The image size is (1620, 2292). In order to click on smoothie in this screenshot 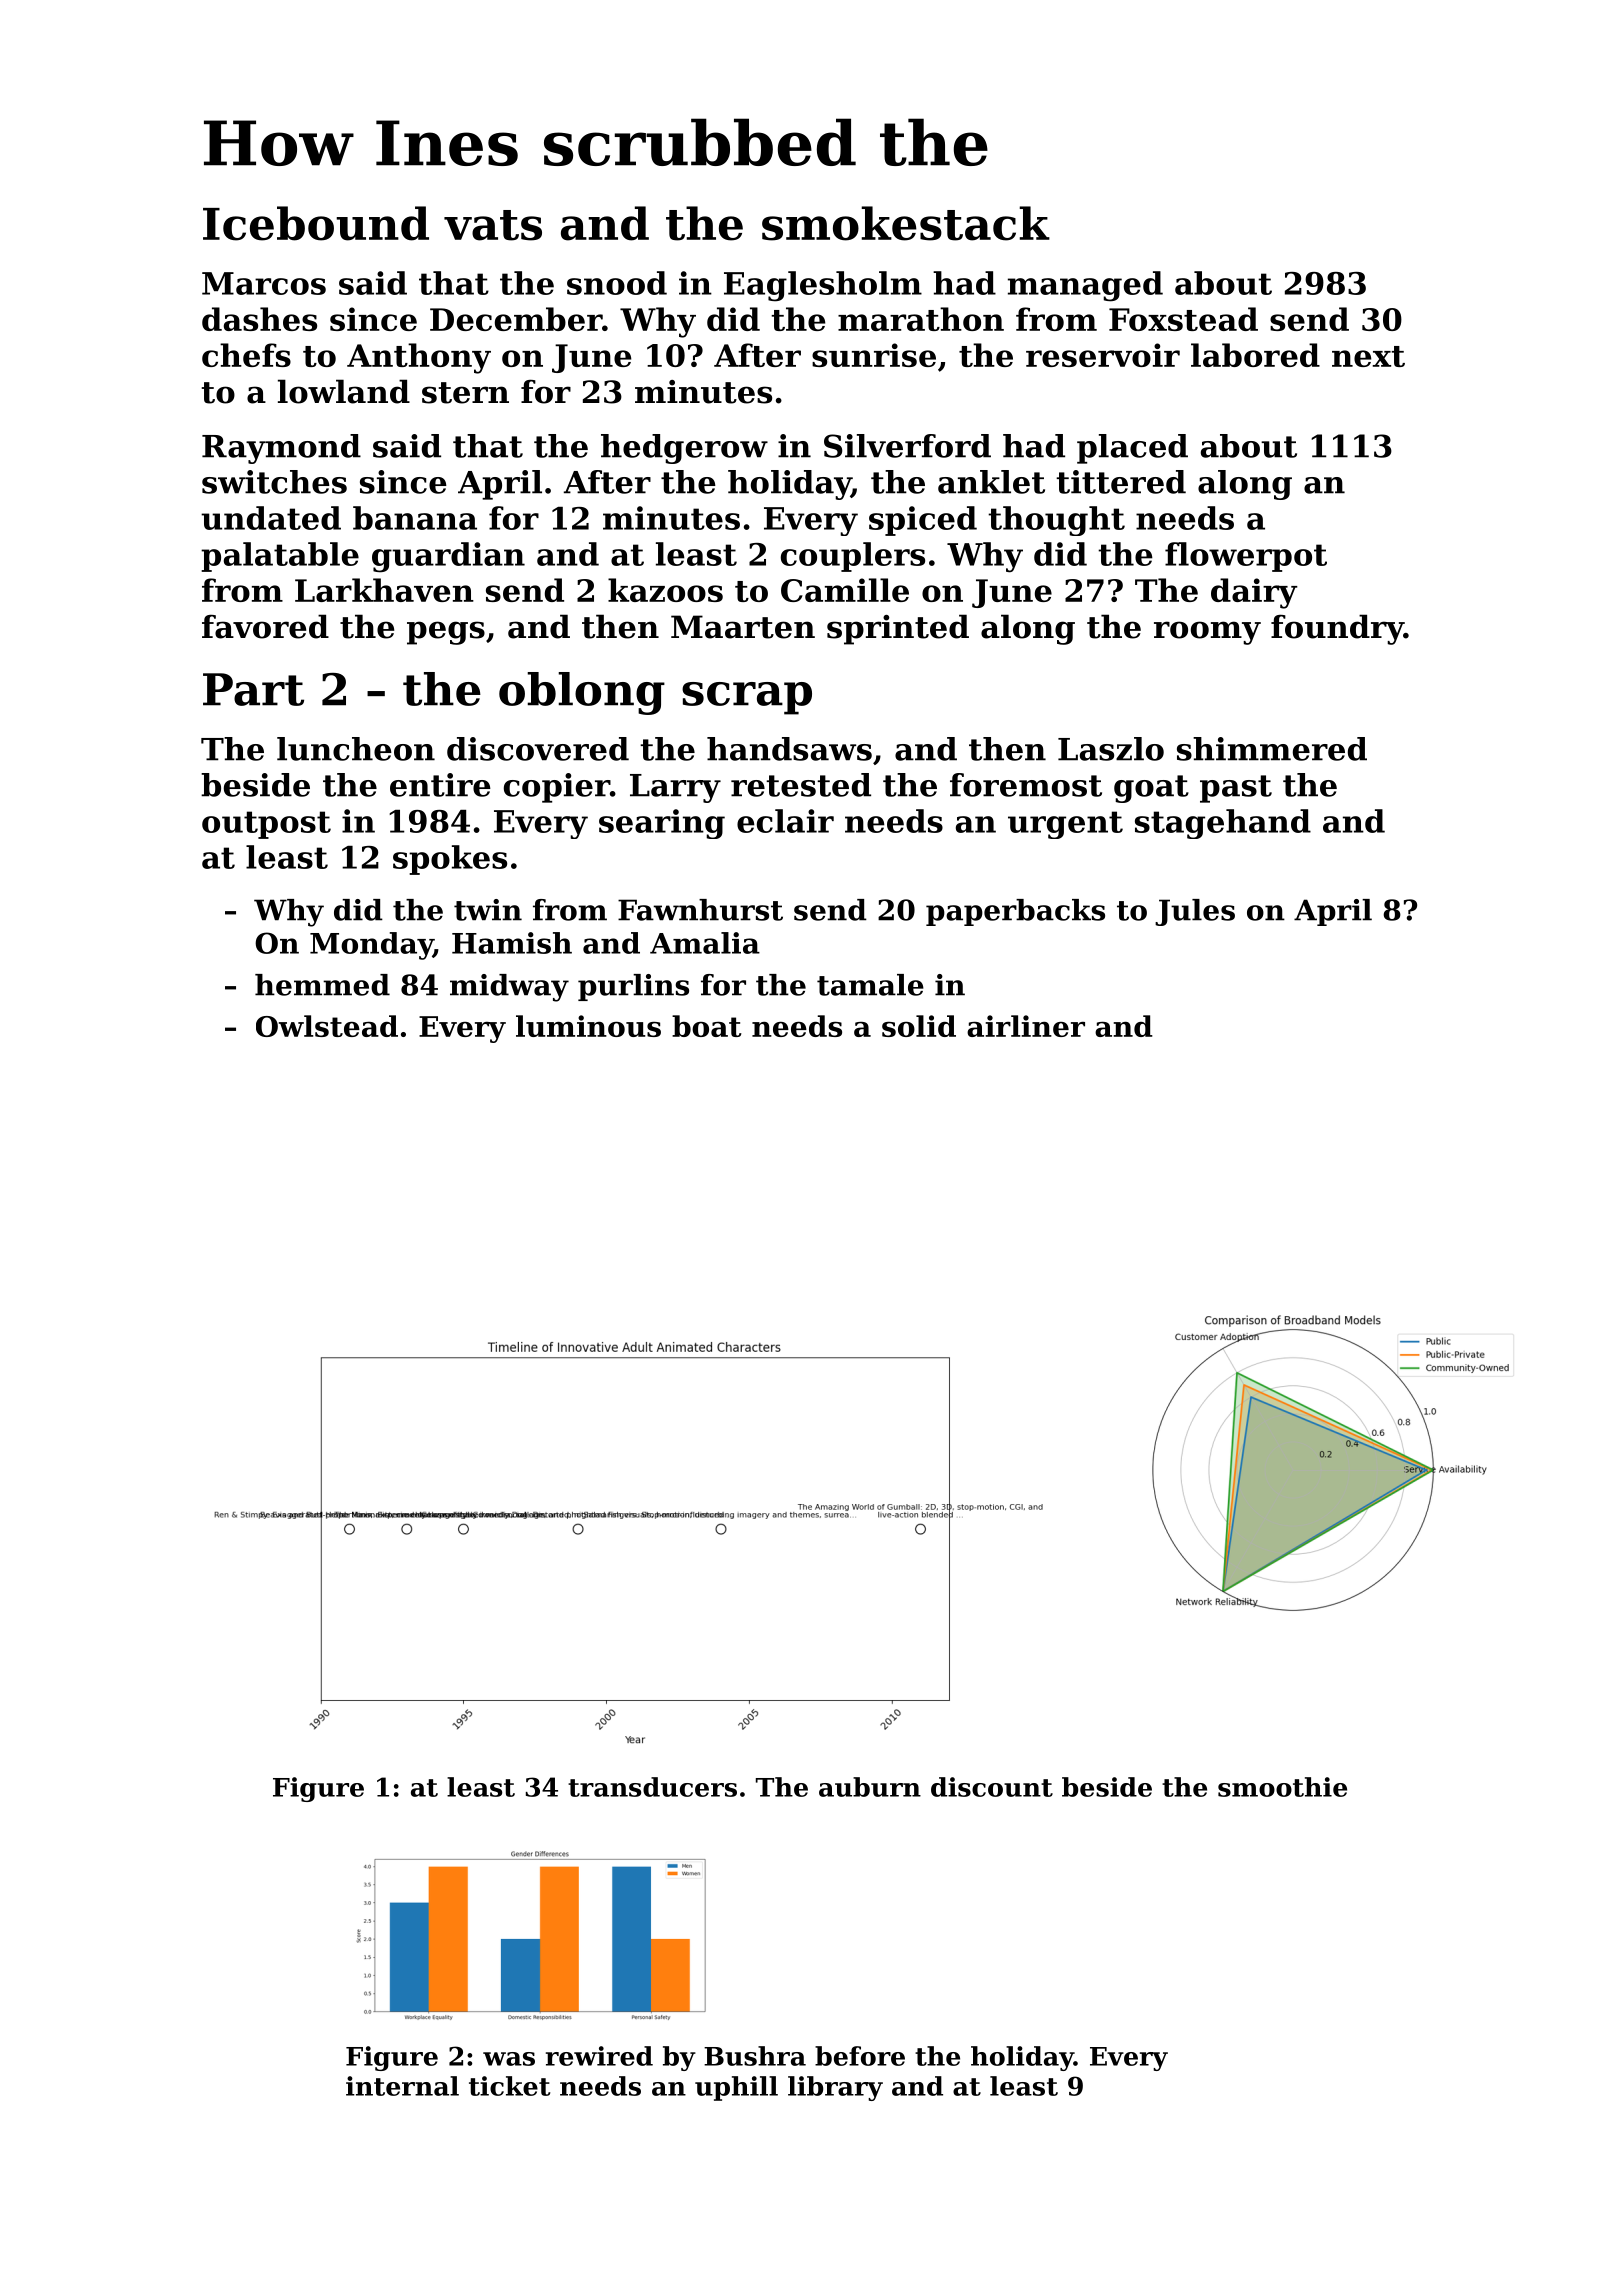, I will do `click(1282, 1787)`.
